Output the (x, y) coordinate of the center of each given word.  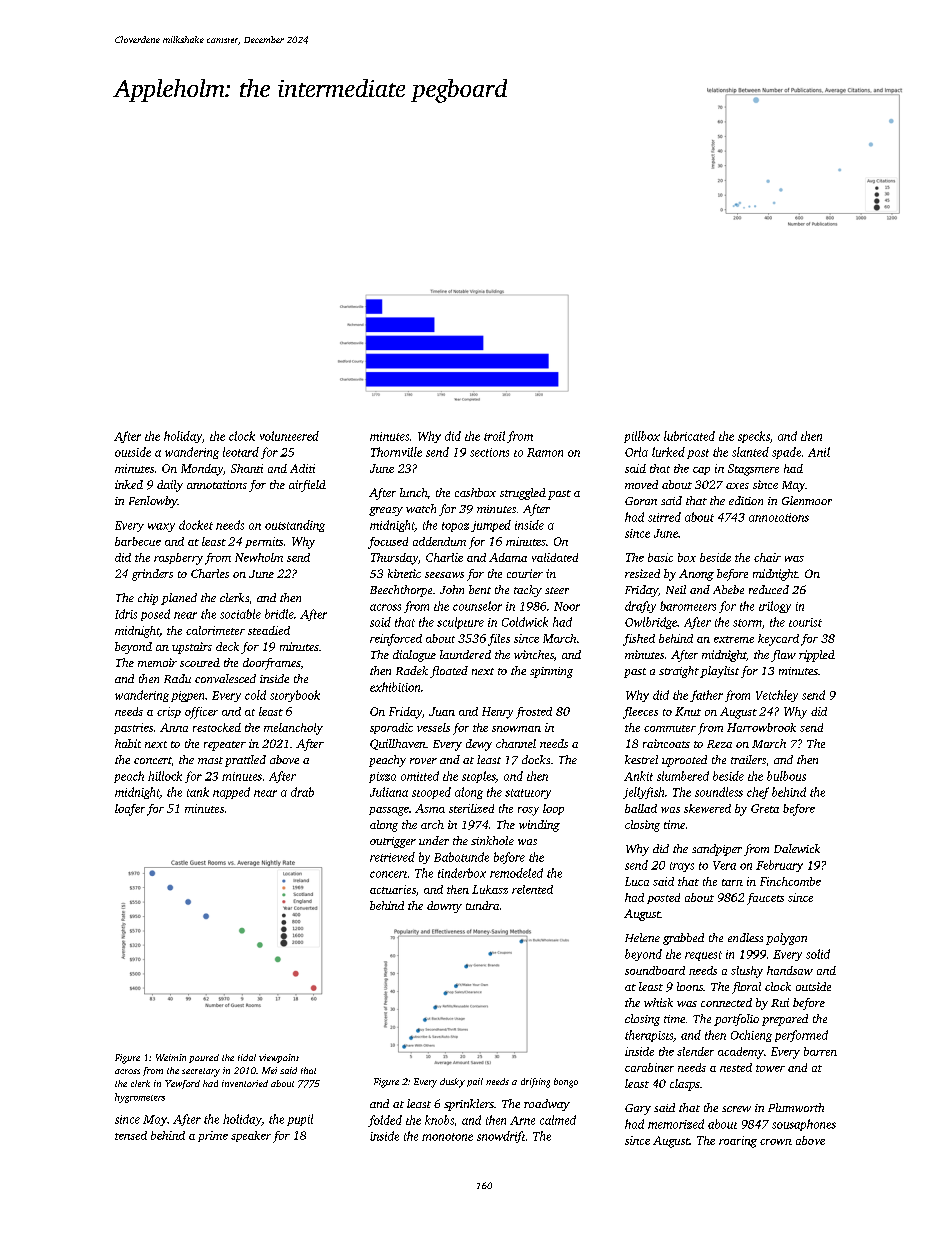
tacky (528, 591)
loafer (130, 810)
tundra (482, 905)
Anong (696, 575)
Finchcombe (790, 881)
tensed (131, 1135)
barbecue (138, 541)
